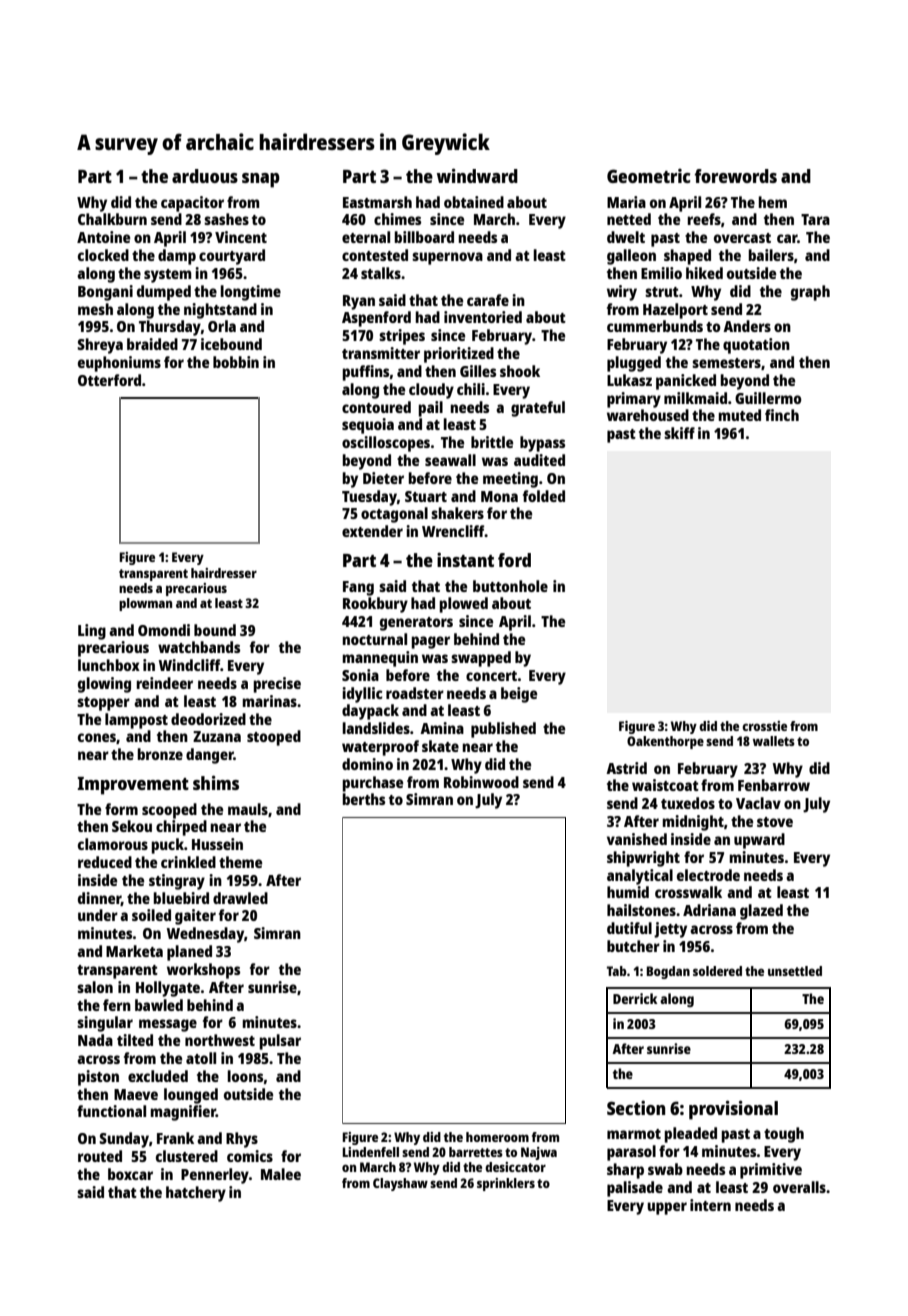 Image resolution: width=908 pixels, height=1316 pixels. Describe the element at coordinates (196, 1194) in the document. I see `hatchery` at that location.
